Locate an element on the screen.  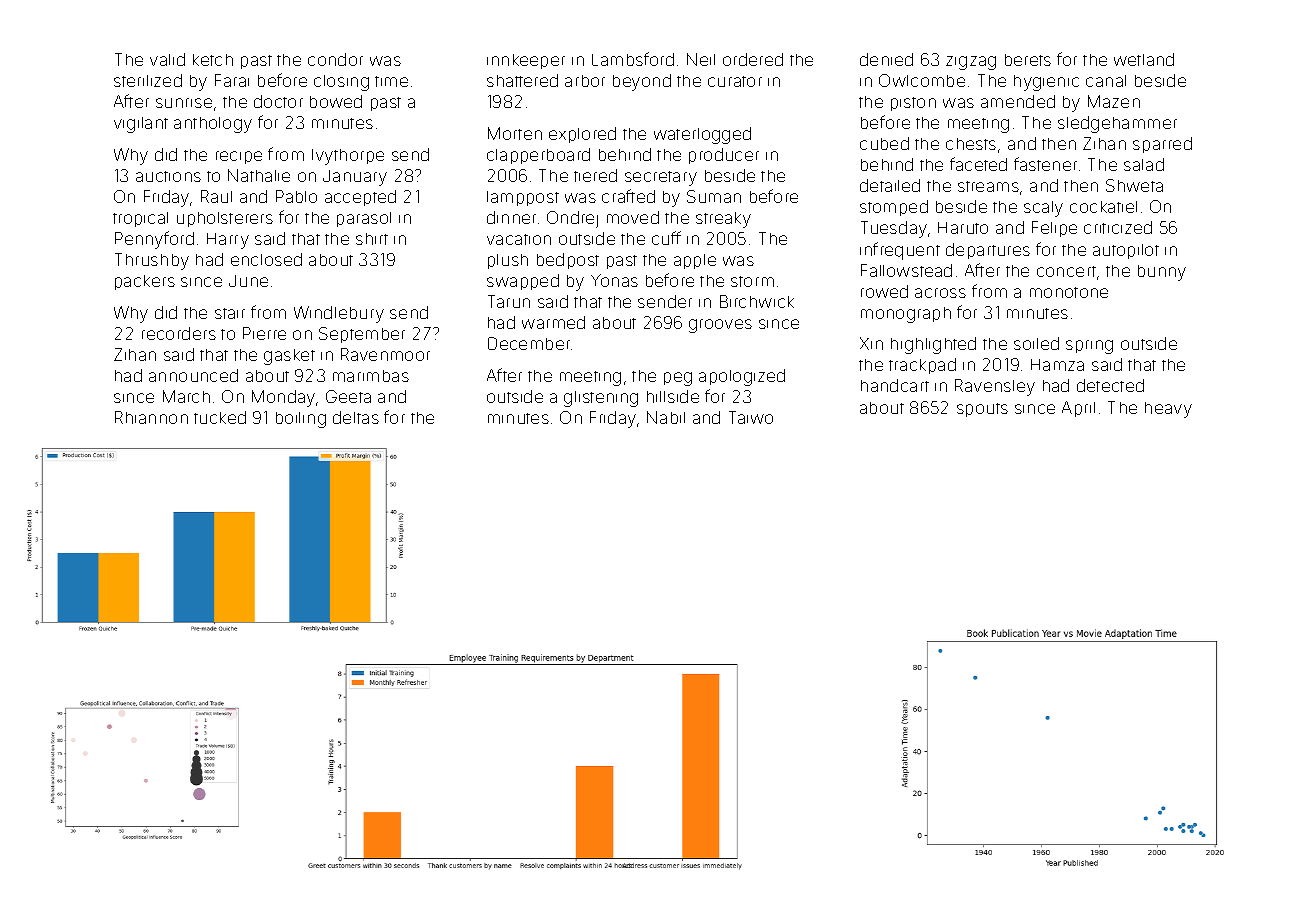
boiling is located at coordinates (301, 420).
